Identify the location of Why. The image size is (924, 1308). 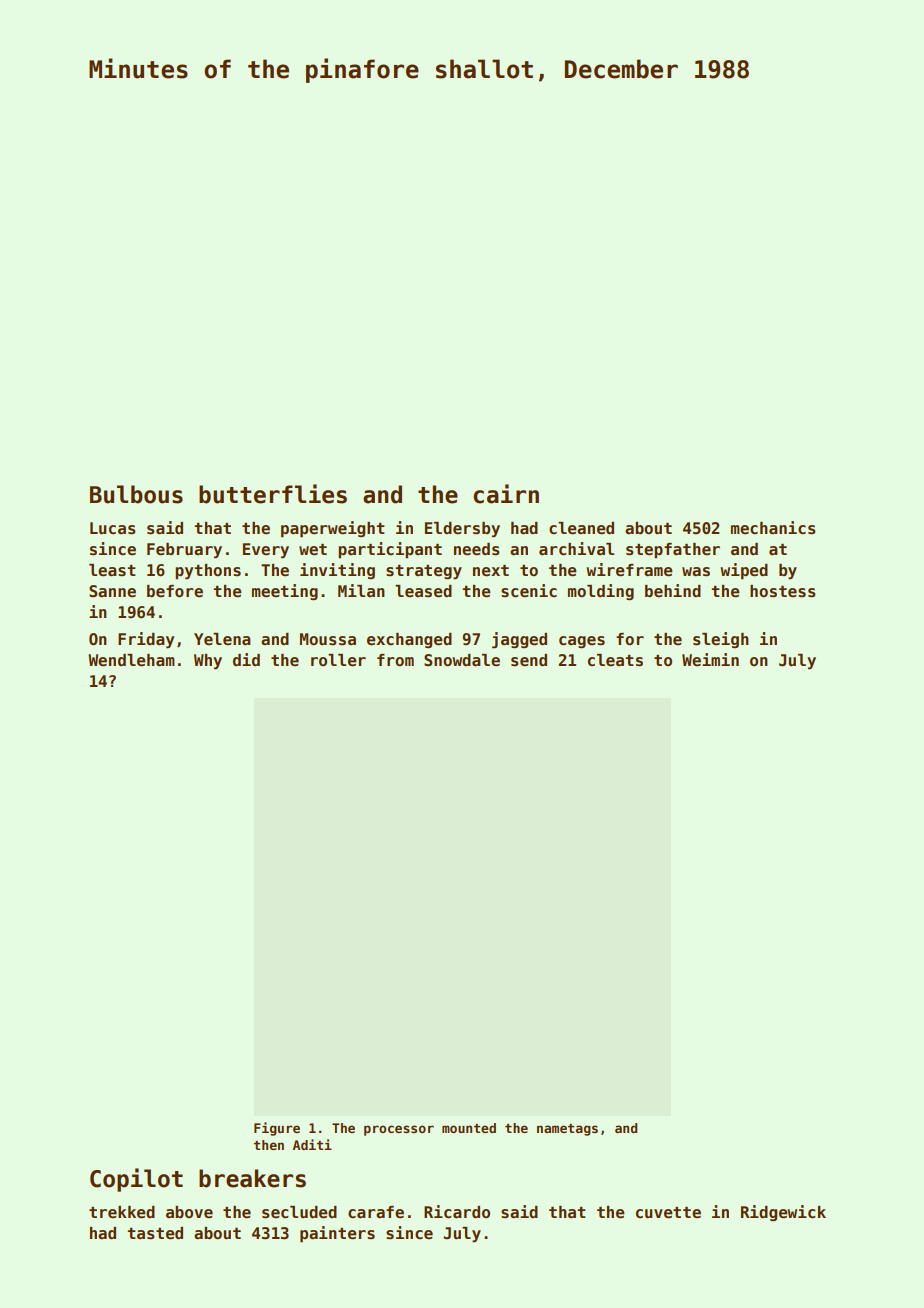
(208, 662).
